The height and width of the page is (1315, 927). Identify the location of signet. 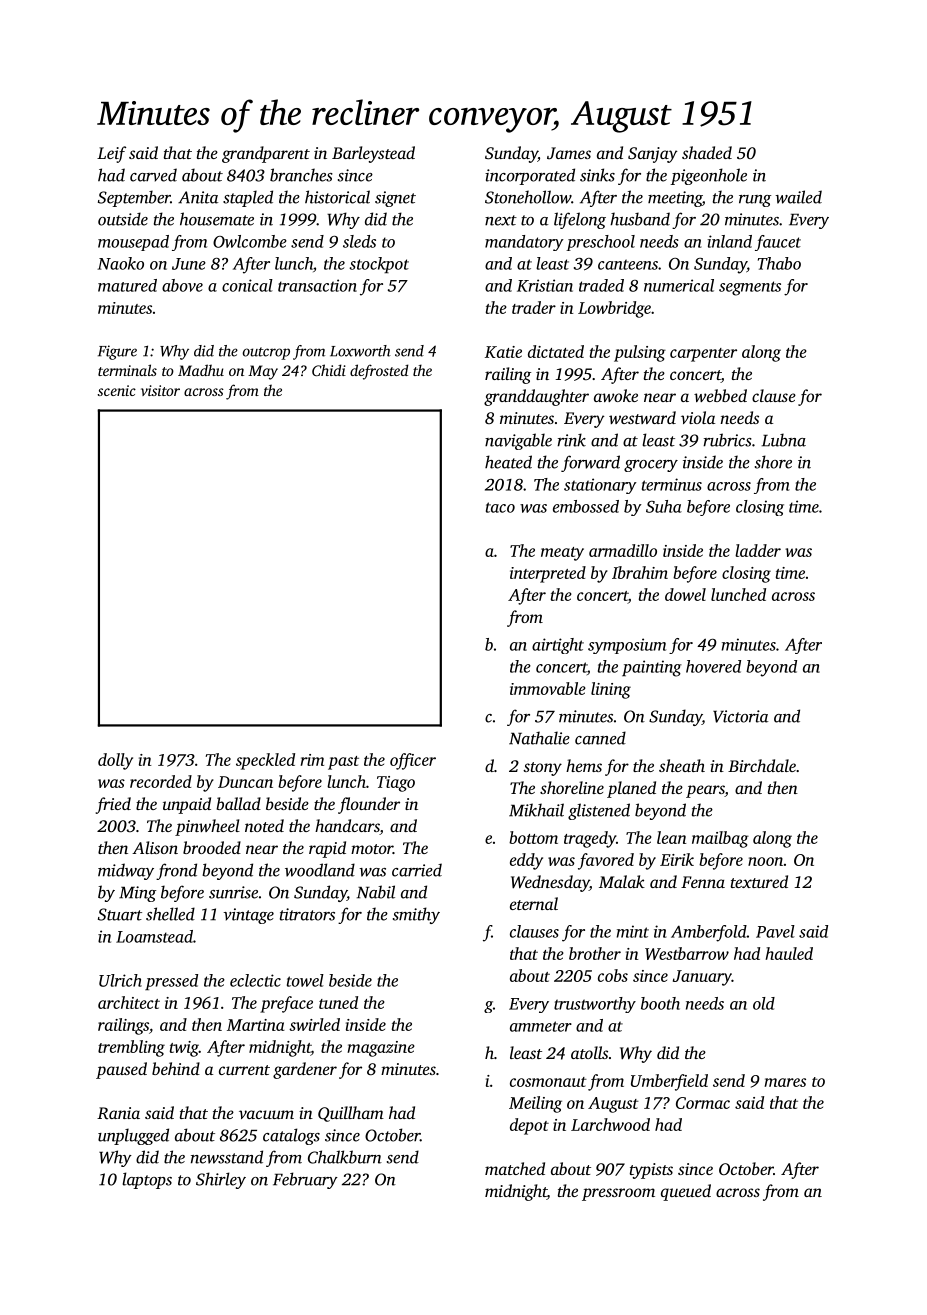
(395, 199).
